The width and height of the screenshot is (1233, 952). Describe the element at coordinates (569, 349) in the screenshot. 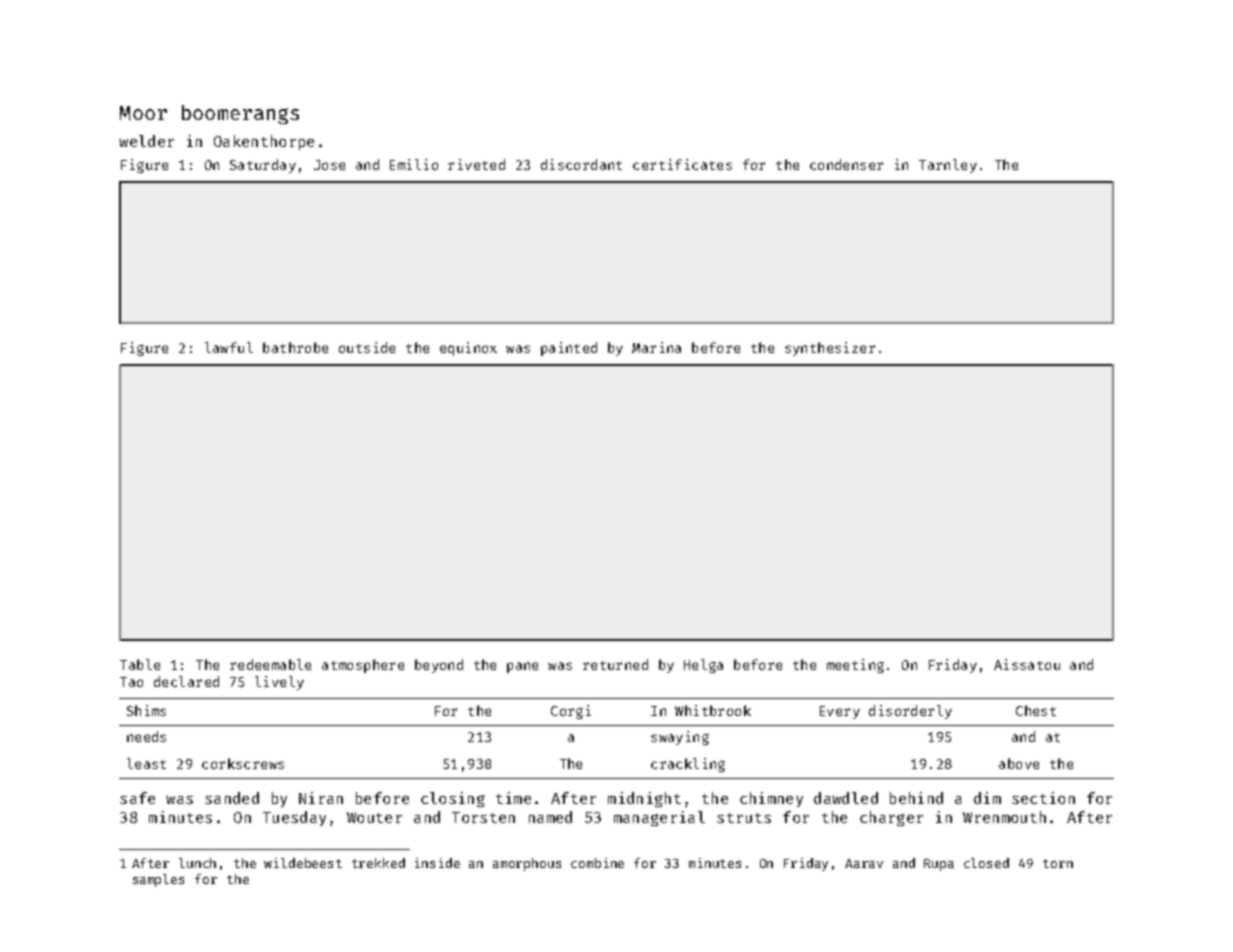

I see `painted` at that location.
